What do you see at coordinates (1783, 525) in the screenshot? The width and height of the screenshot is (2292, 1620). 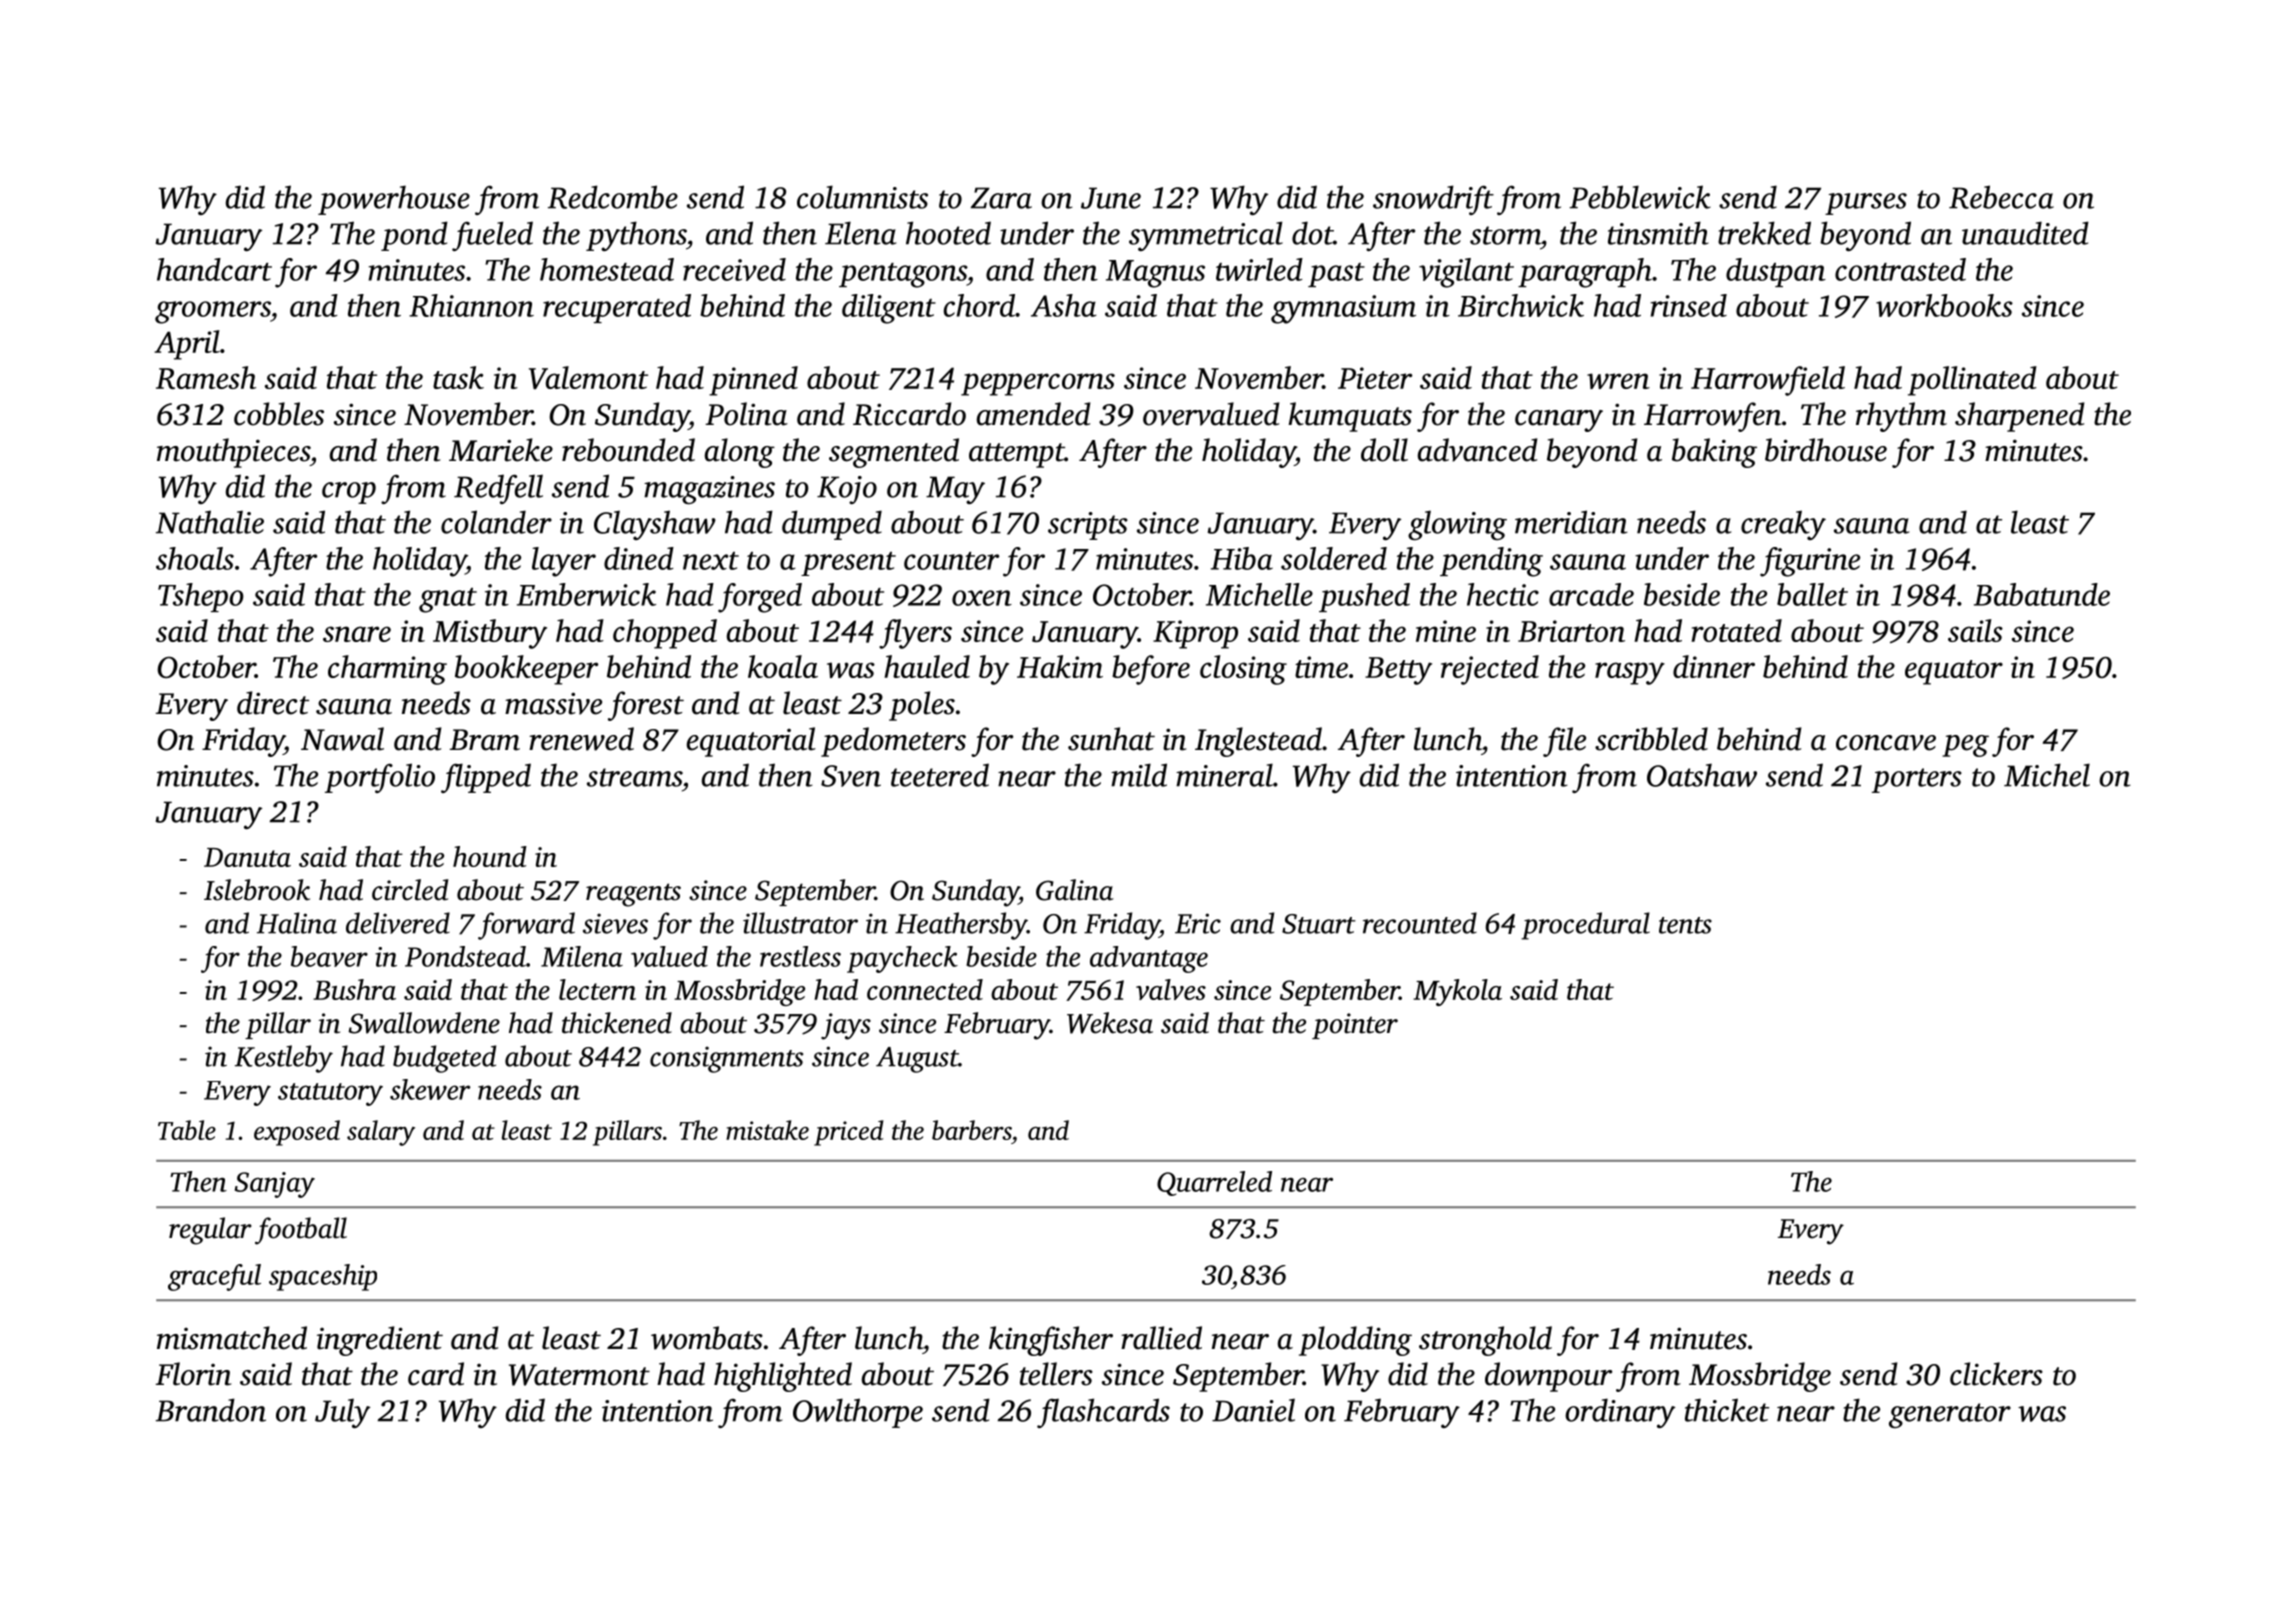 I see `creaky` at bounding box center [1783, 525].
